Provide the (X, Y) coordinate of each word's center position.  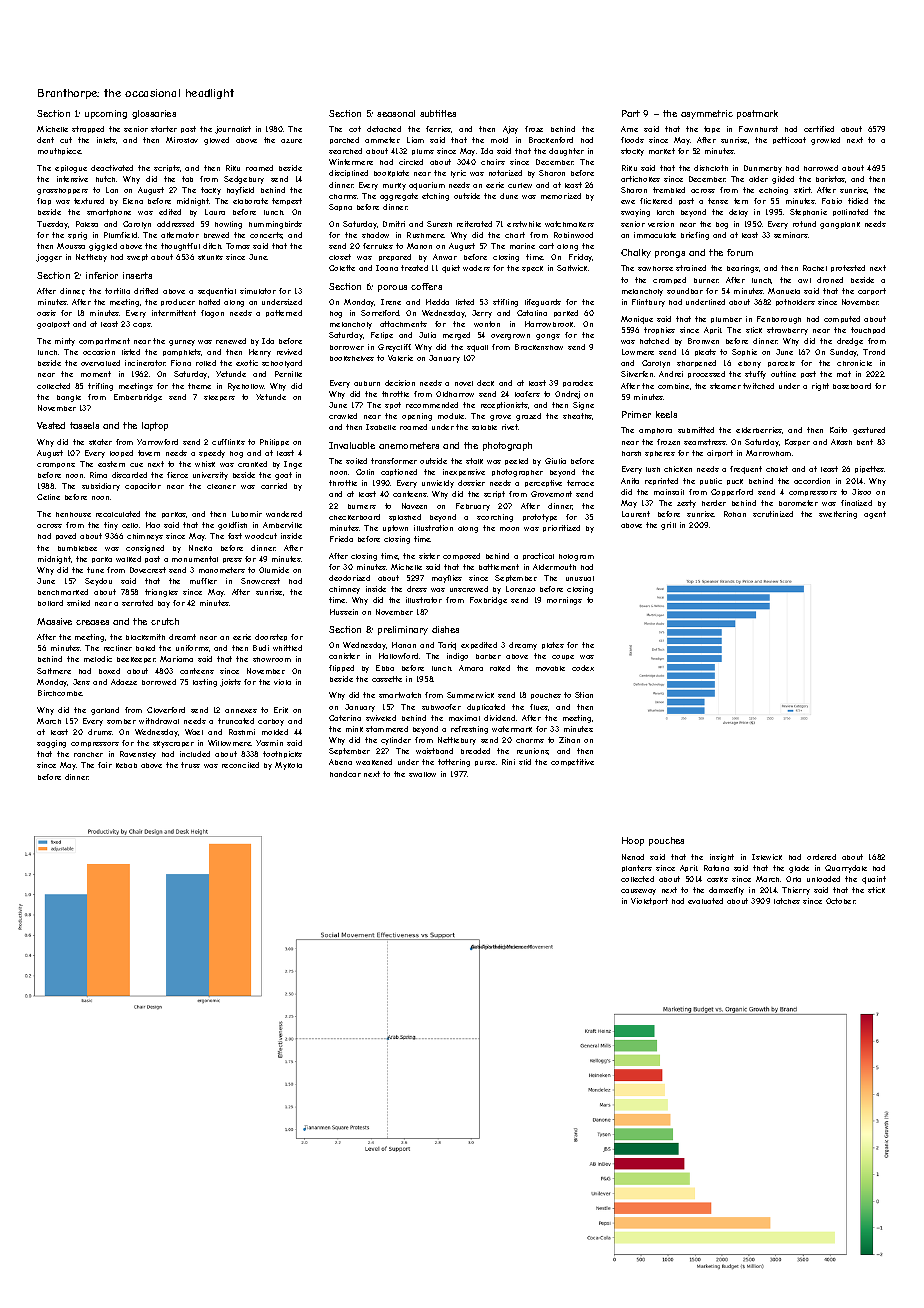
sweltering (838, 515)
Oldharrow (455, 394)
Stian (584, 695)
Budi (261, 648)
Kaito (838, 430)
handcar (345, 774)
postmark (757, 114)
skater (100, 442)
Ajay (510, 130)
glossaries (154, 114)
